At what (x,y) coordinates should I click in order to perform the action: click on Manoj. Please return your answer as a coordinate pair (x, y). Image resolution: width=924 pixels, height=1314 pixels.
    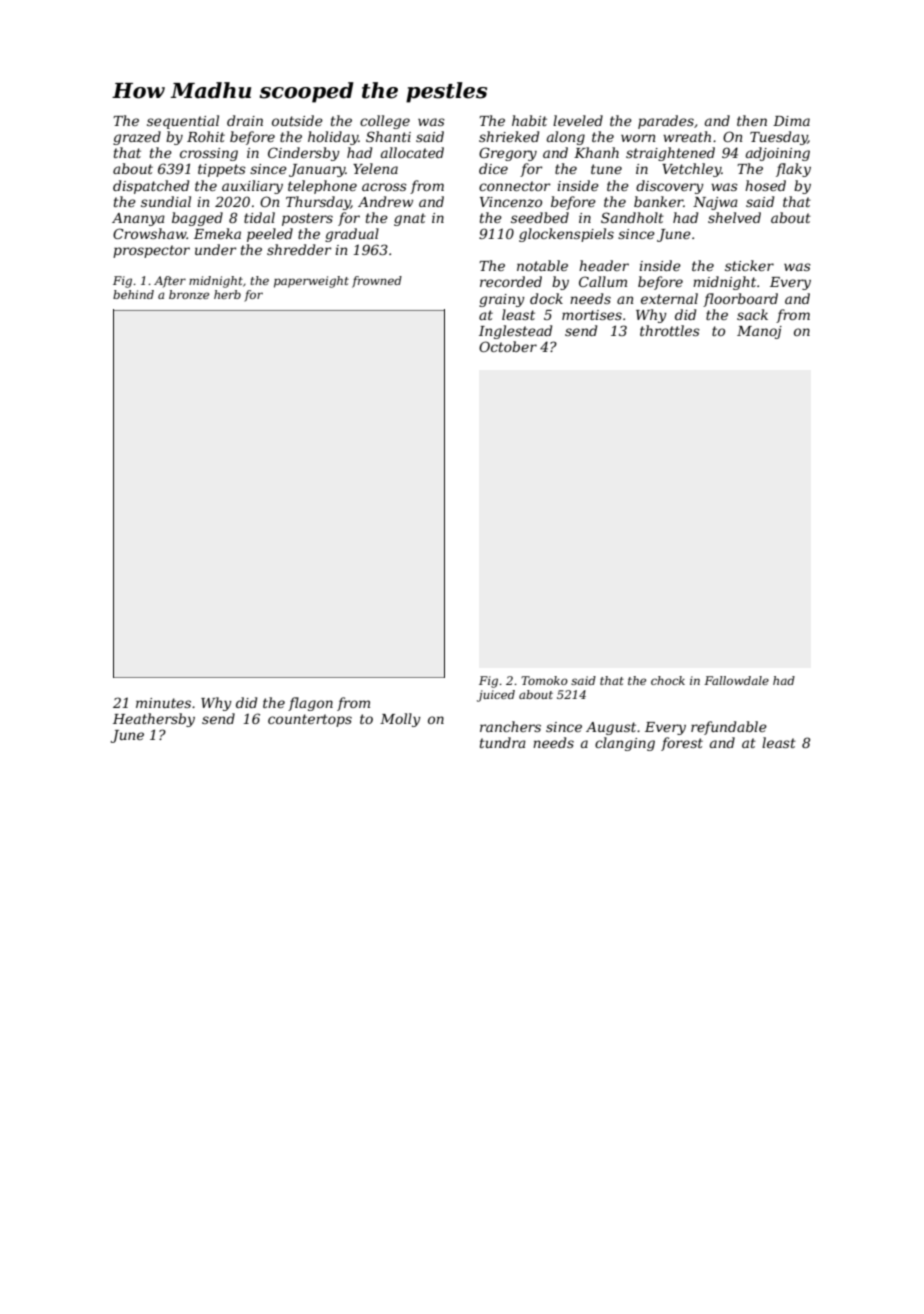
    Looking at the image, I should click on (759, 332).
